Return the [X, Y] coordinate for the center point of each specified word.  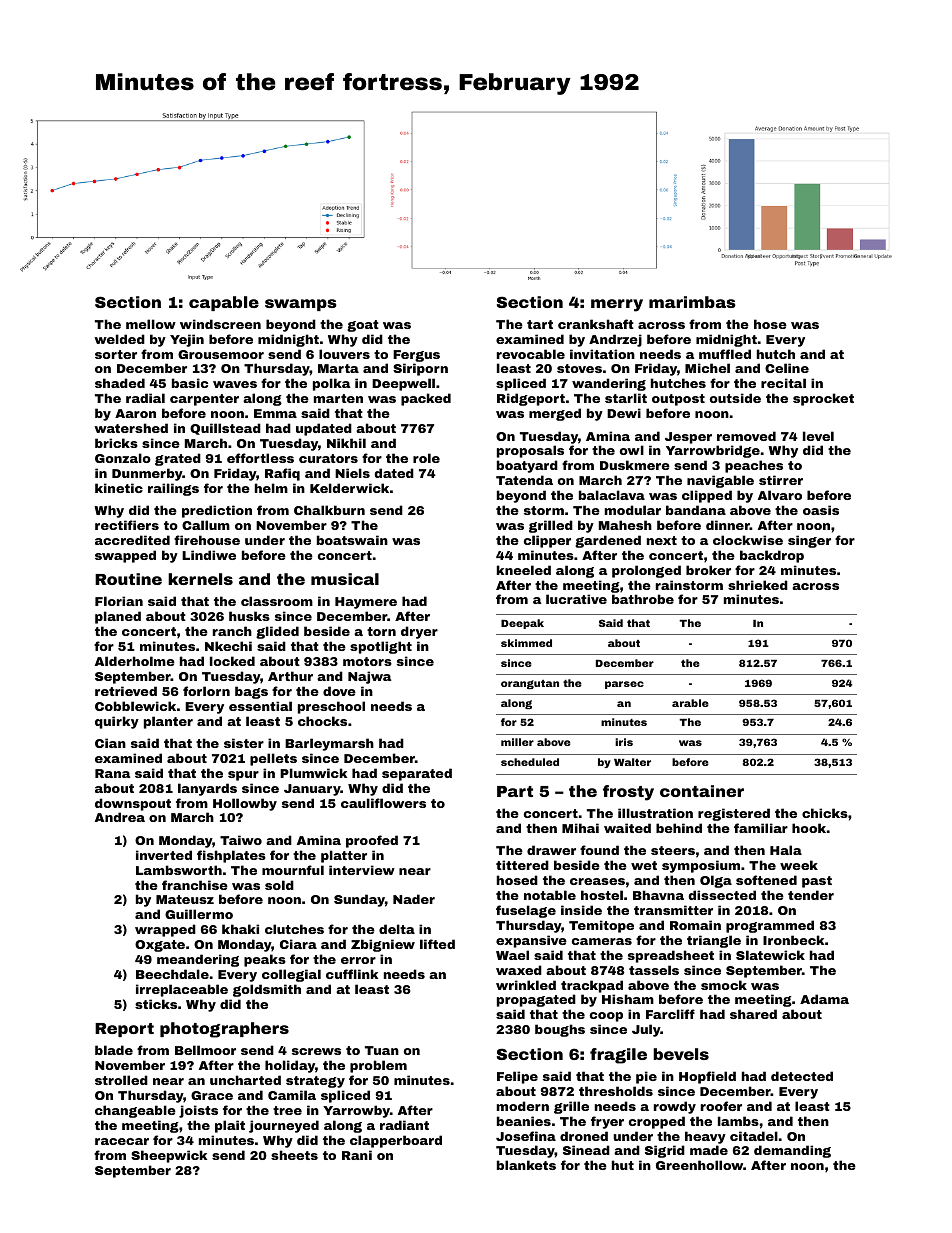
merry [617, 305]
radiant [404, 1125]
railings [173, 489]
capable [224, 303]
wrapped [165, 930]
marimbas [692, 302]
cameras [602, 941]
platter [344, 856]
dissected [722, 895]
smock [724, 985]
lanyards [207, 789]
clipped [707, 496]
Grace [212, 1095]
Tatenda [524, 480]
